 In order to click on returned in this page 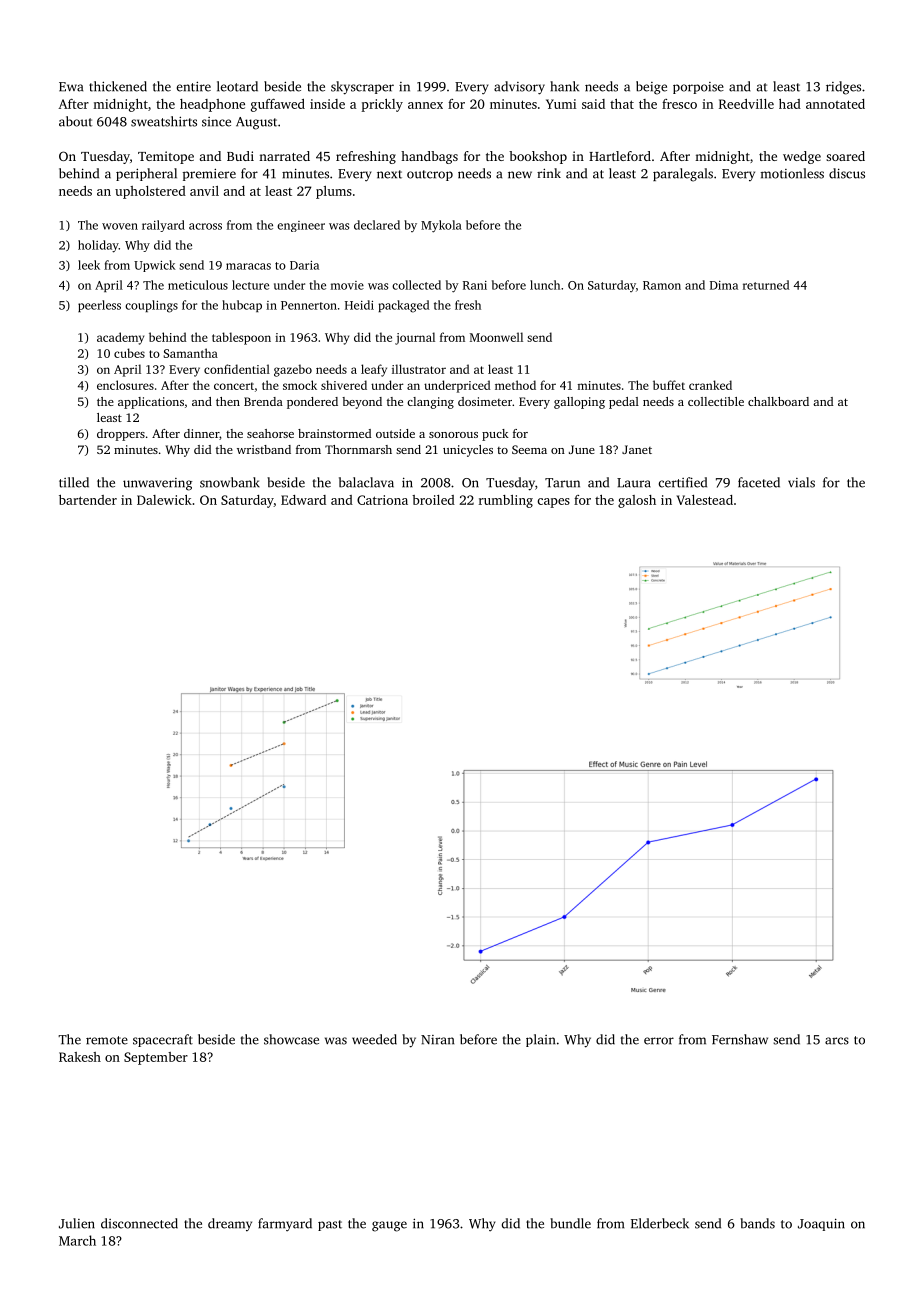, I will do `click(766, 285)`.
